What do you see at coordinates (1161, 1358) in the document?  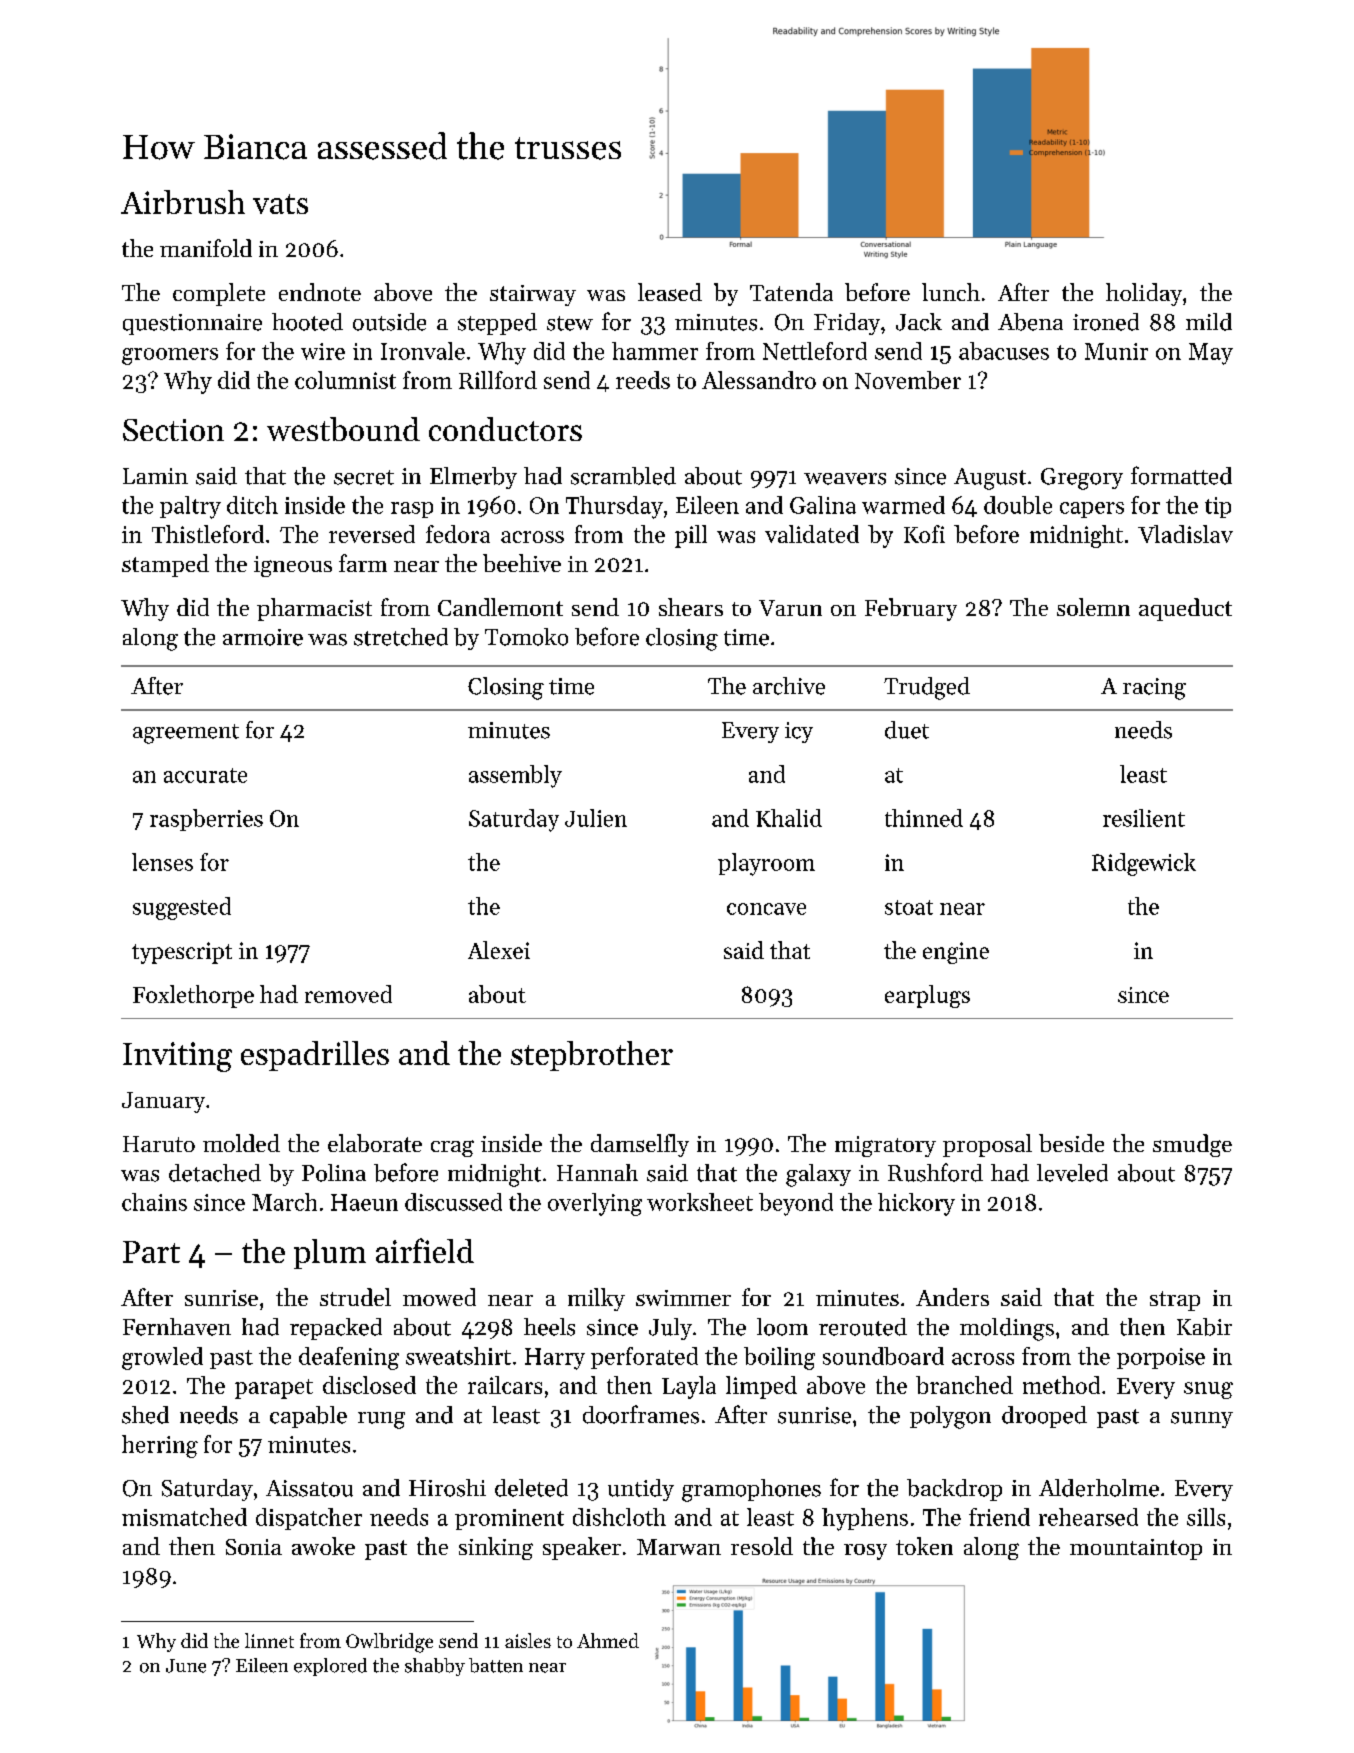 I see `porpoise` at bounding box center [1161, 1358].
